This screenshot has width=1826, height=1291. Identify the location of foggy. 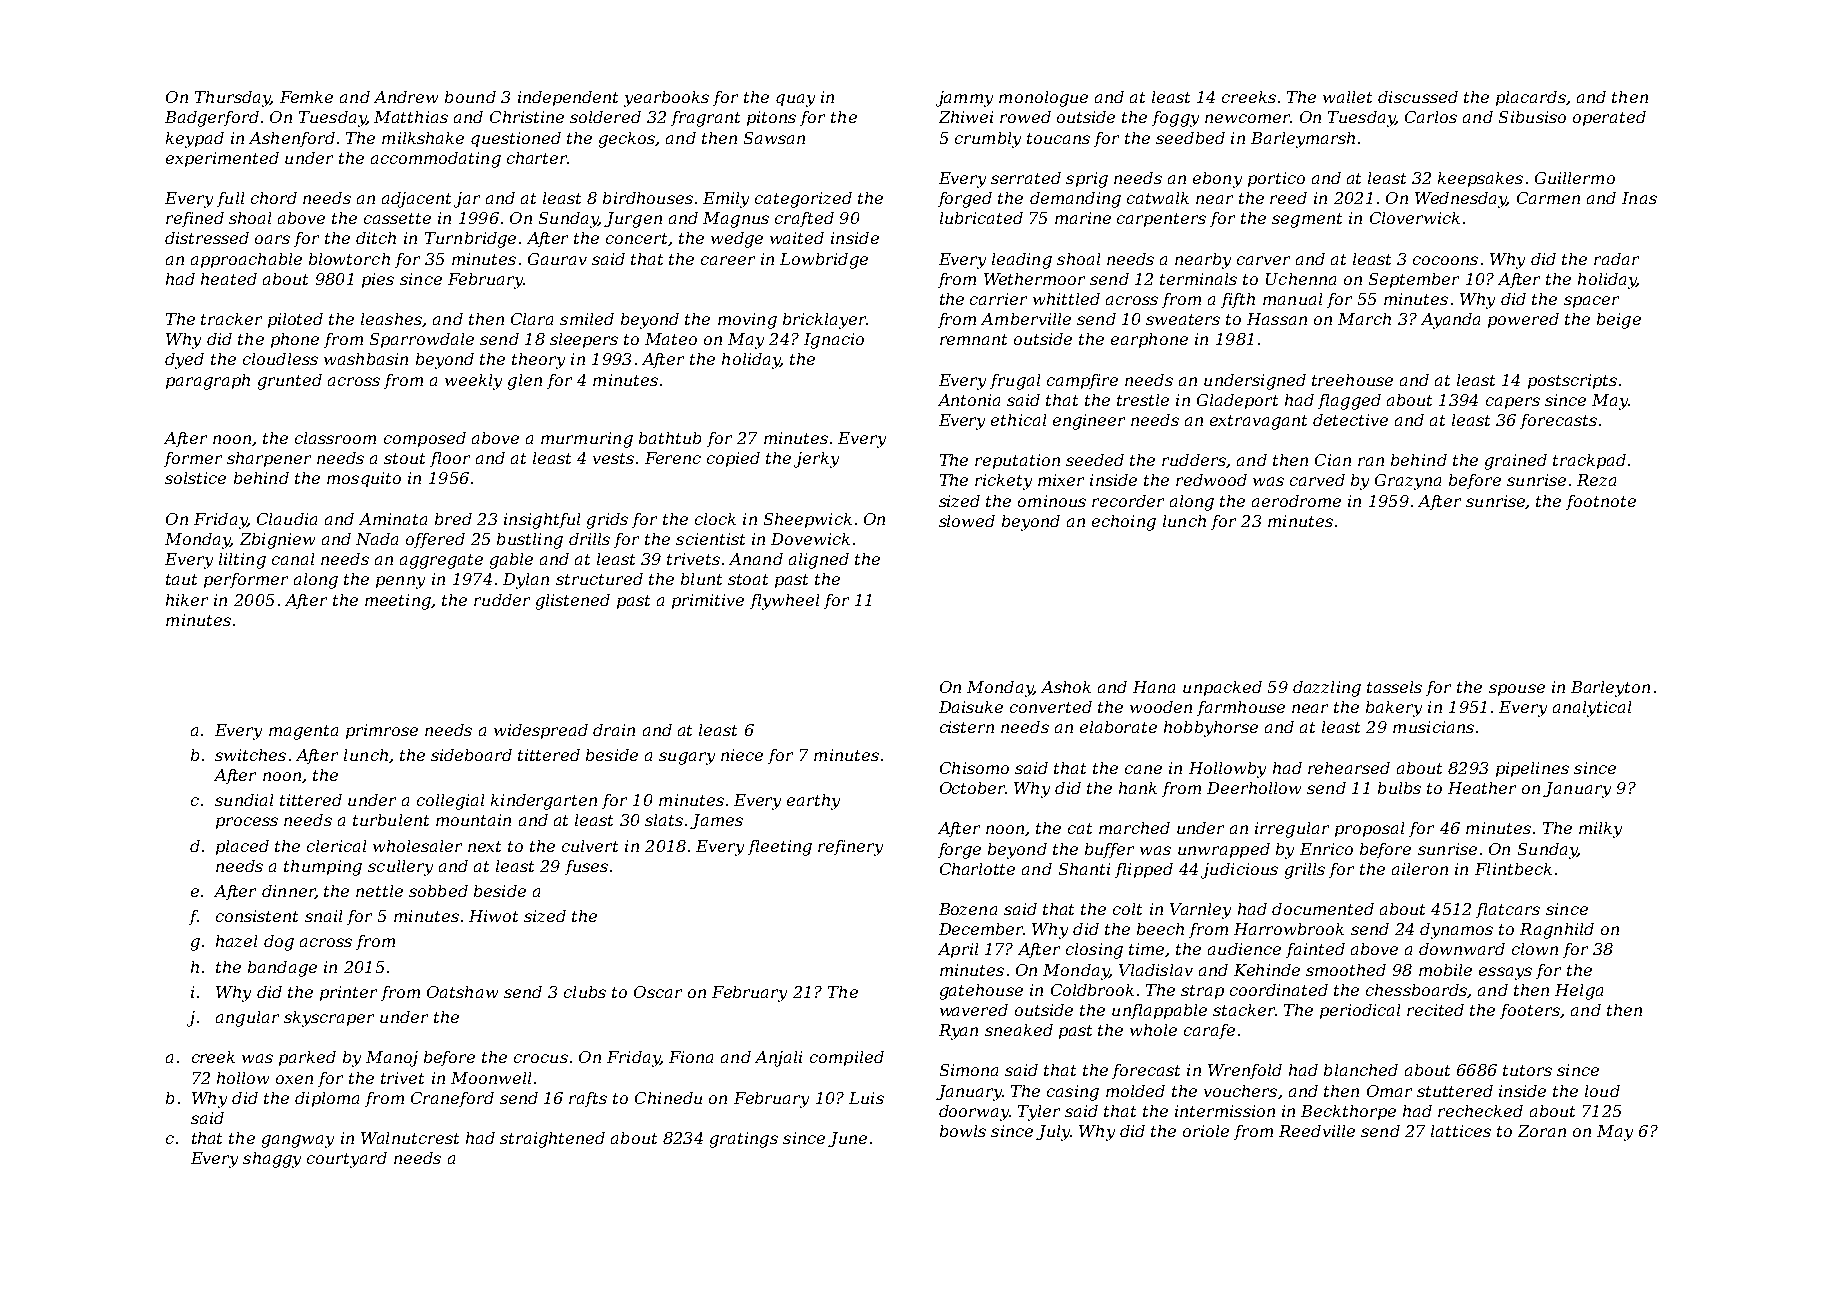
(1175, 119).
